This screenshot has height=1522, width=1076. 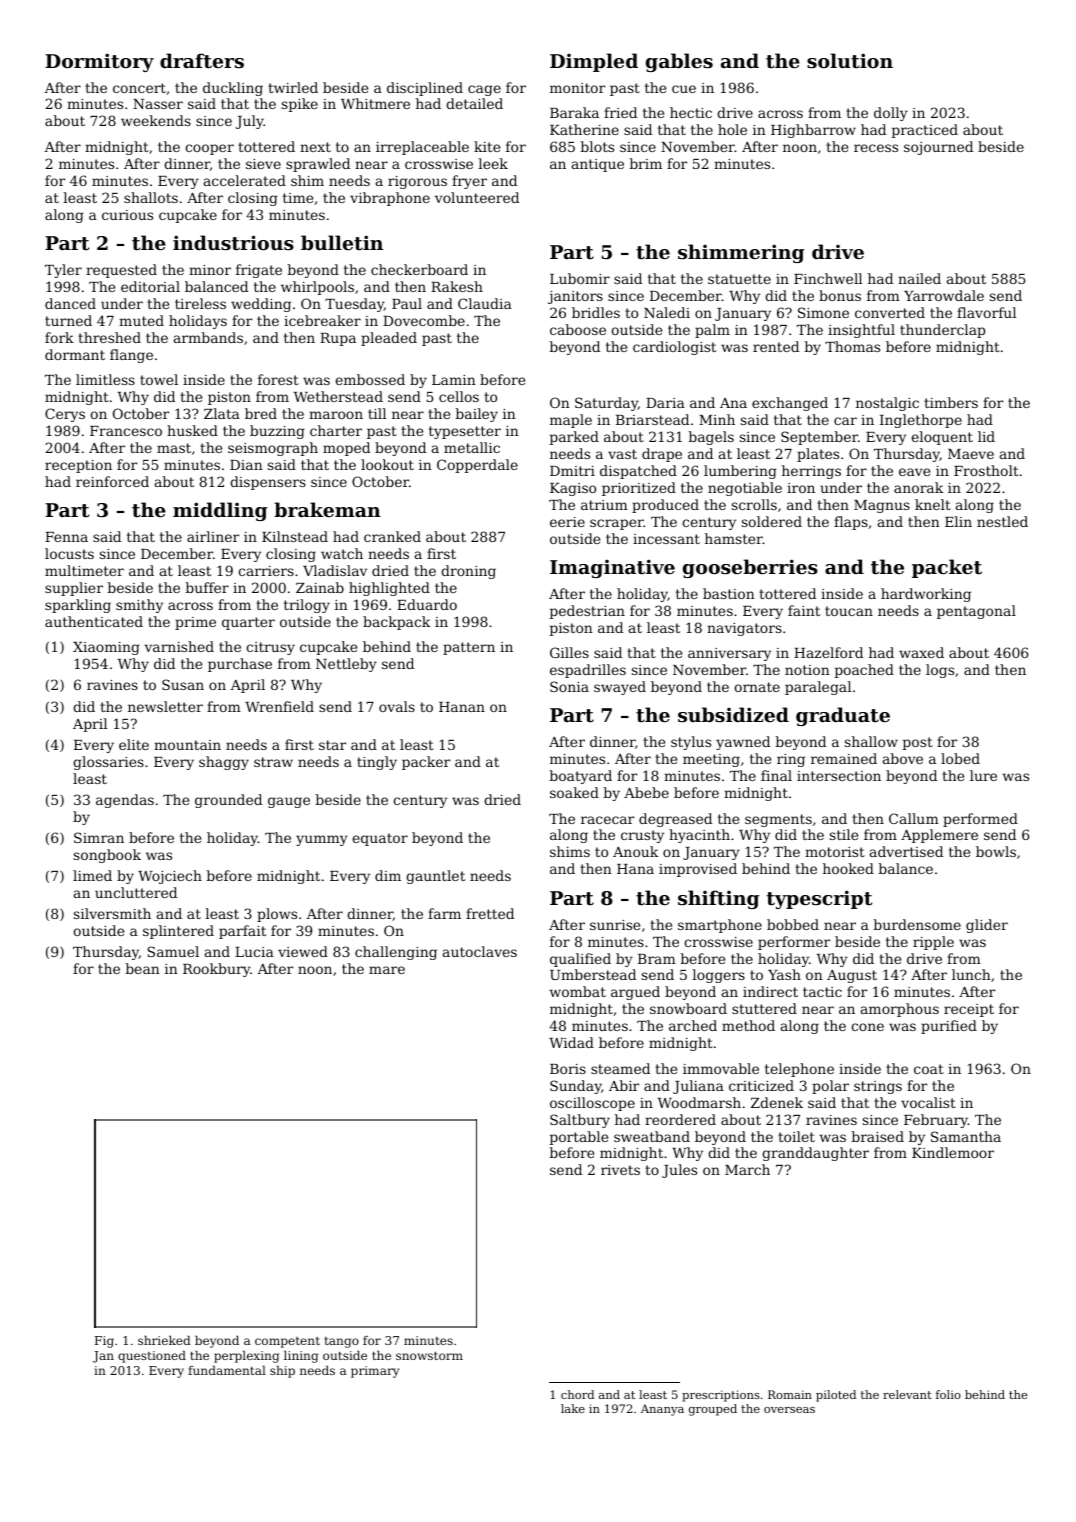 What do you see at coordinates (929, 1069) in the screenshot?
I see `coat` at bounding box center [929, 1069].
